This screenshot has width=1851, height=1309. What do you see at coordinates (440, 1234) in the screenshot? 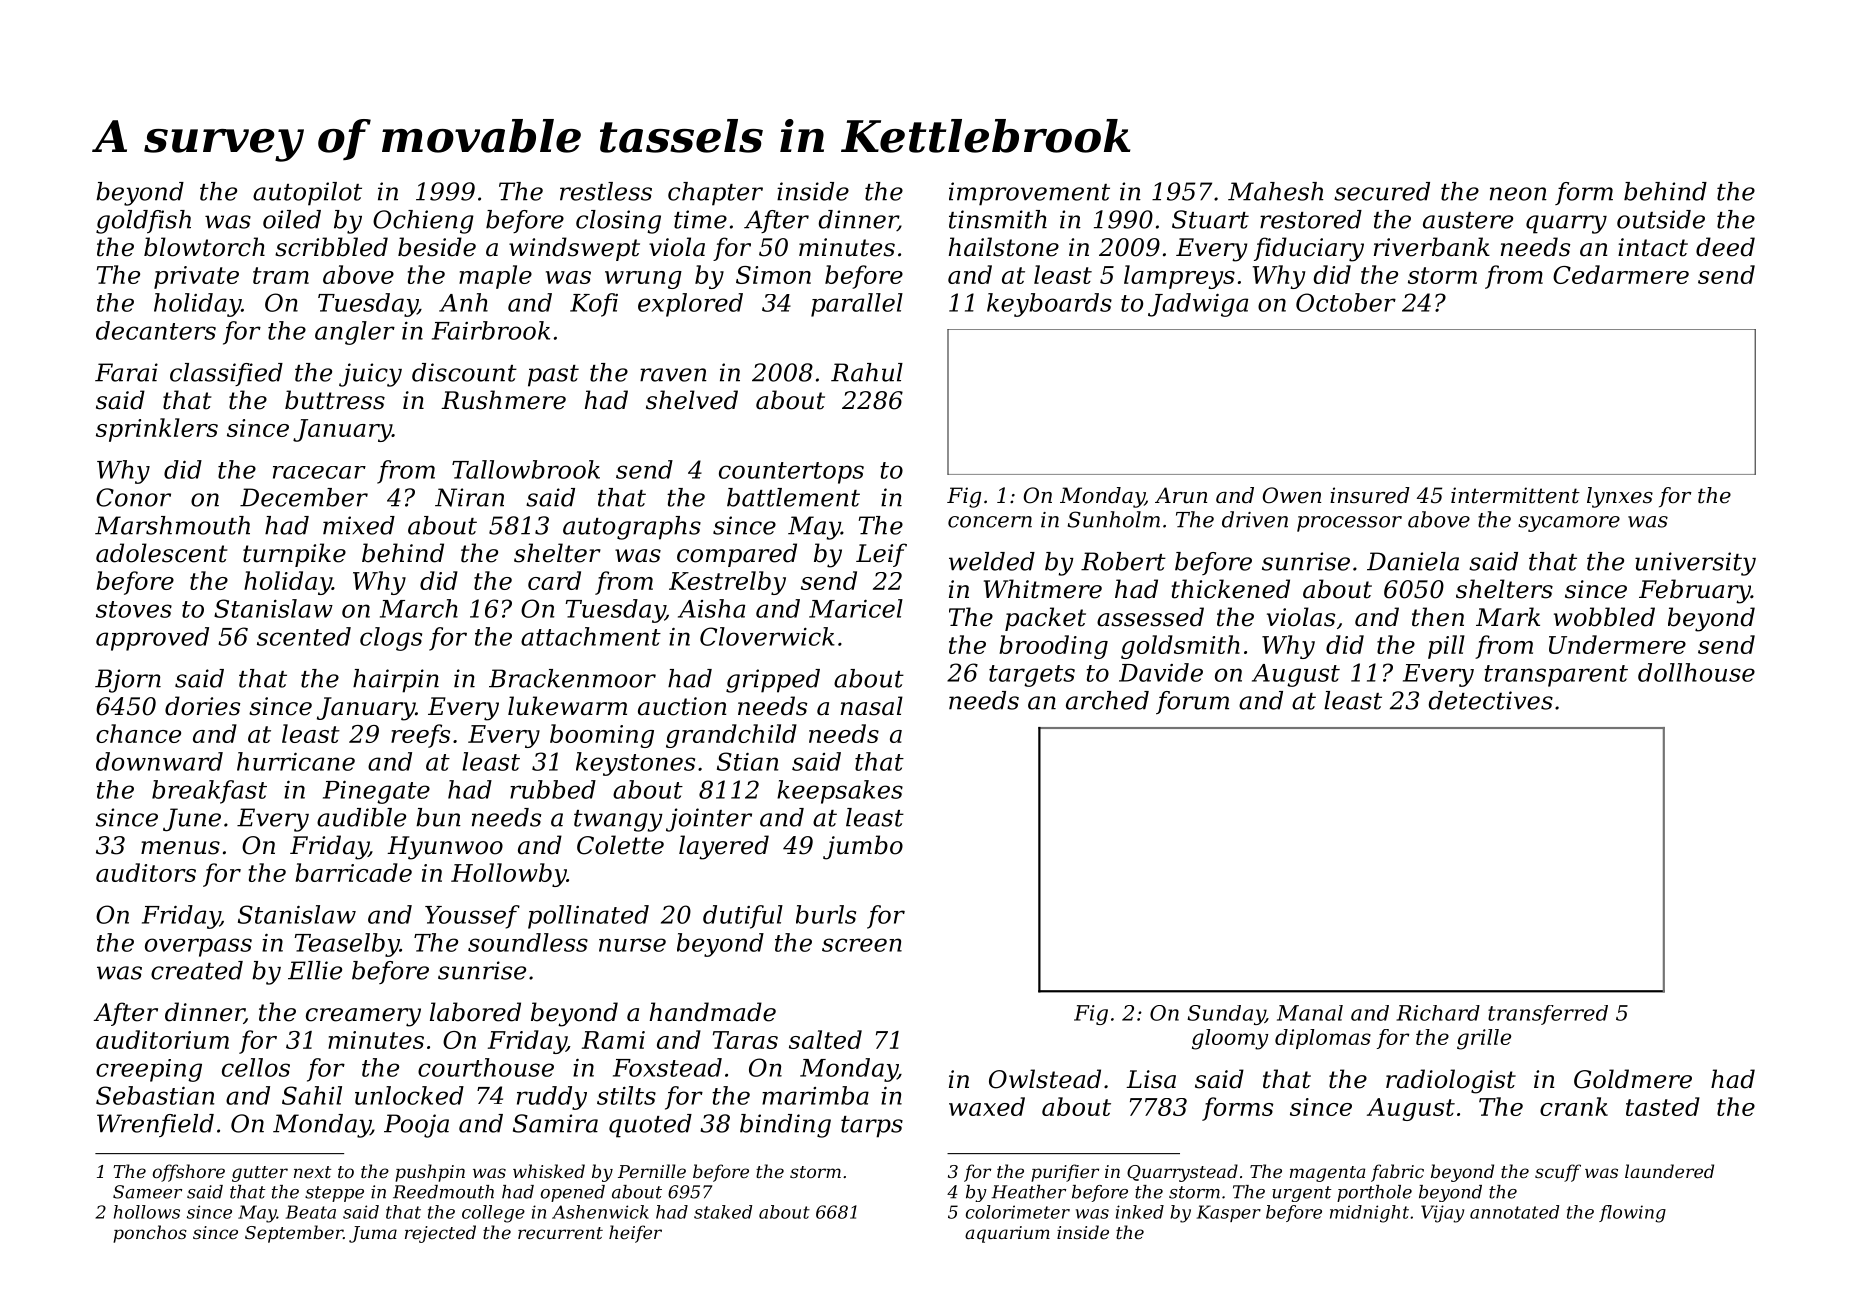
I see `rejected` at bounding box center [440, 1234].
